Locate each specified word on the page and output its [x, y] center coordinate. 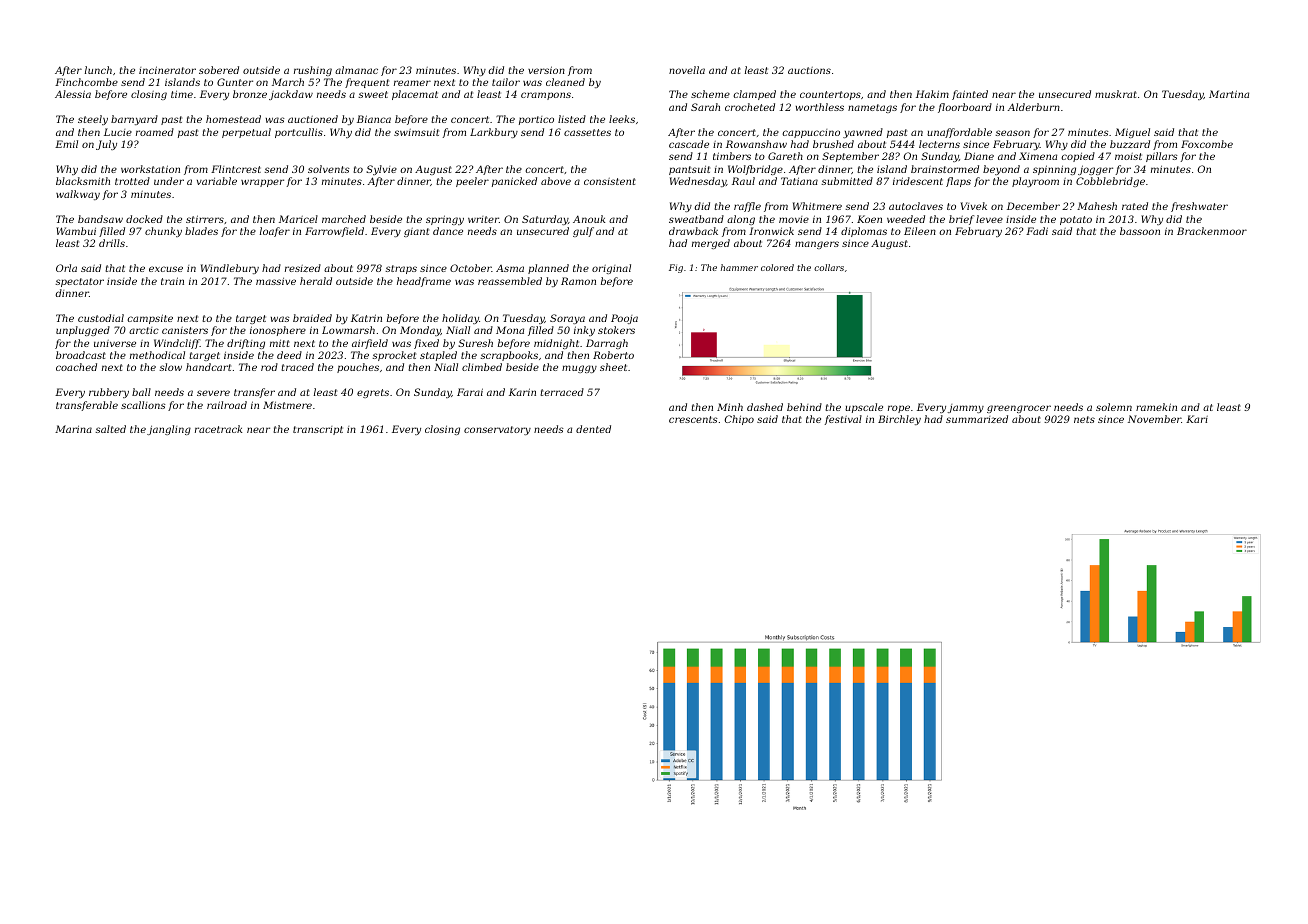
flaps [958, 182]
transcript [318, 430]
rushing [313, 71]
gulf [583, 232]
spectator [79, 282]
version [546, 70]
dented [593, 429]
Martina [1229, 94]
